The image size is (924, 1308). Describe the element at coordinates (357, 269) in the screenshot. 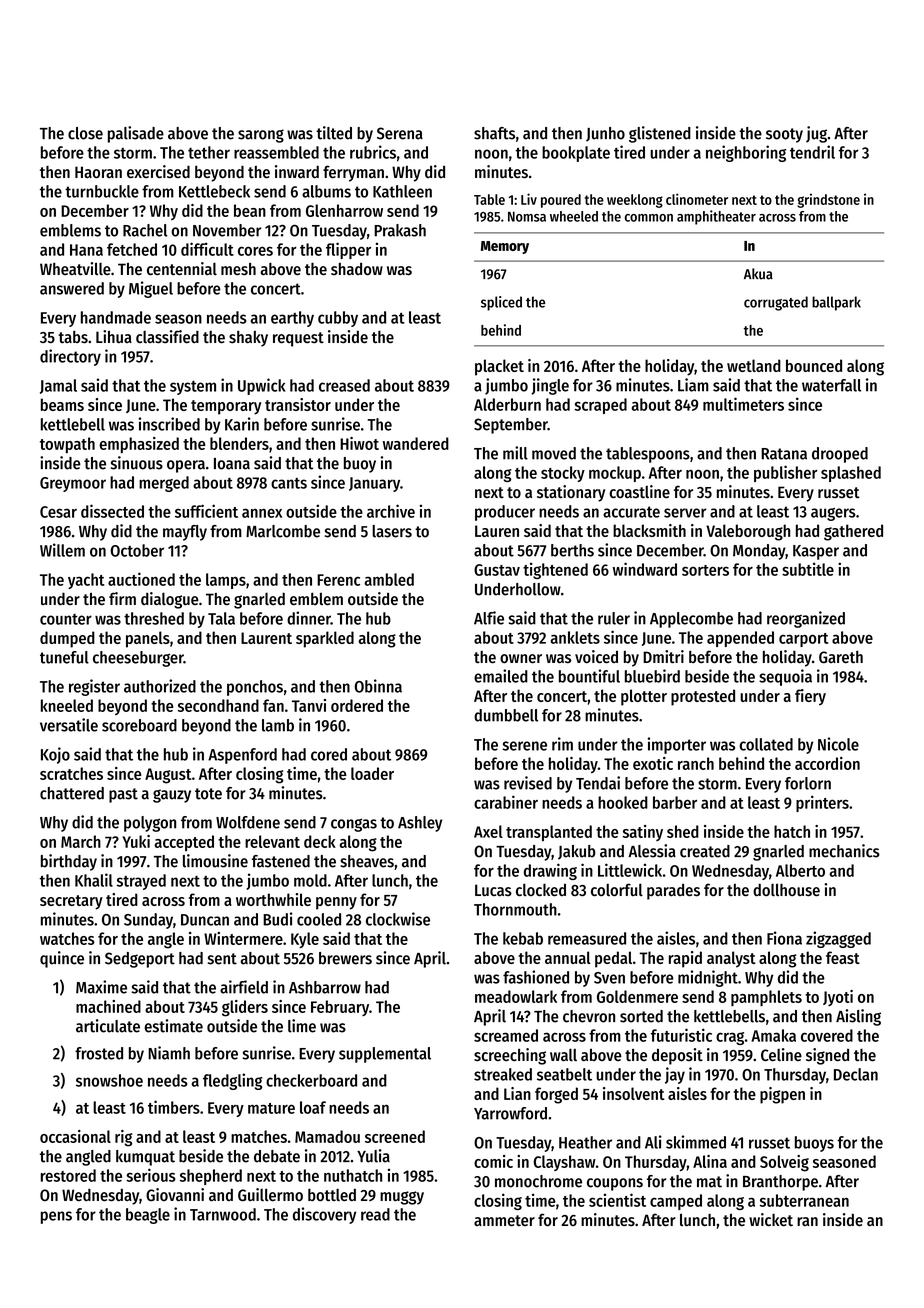

I see `shadow` at that location.
